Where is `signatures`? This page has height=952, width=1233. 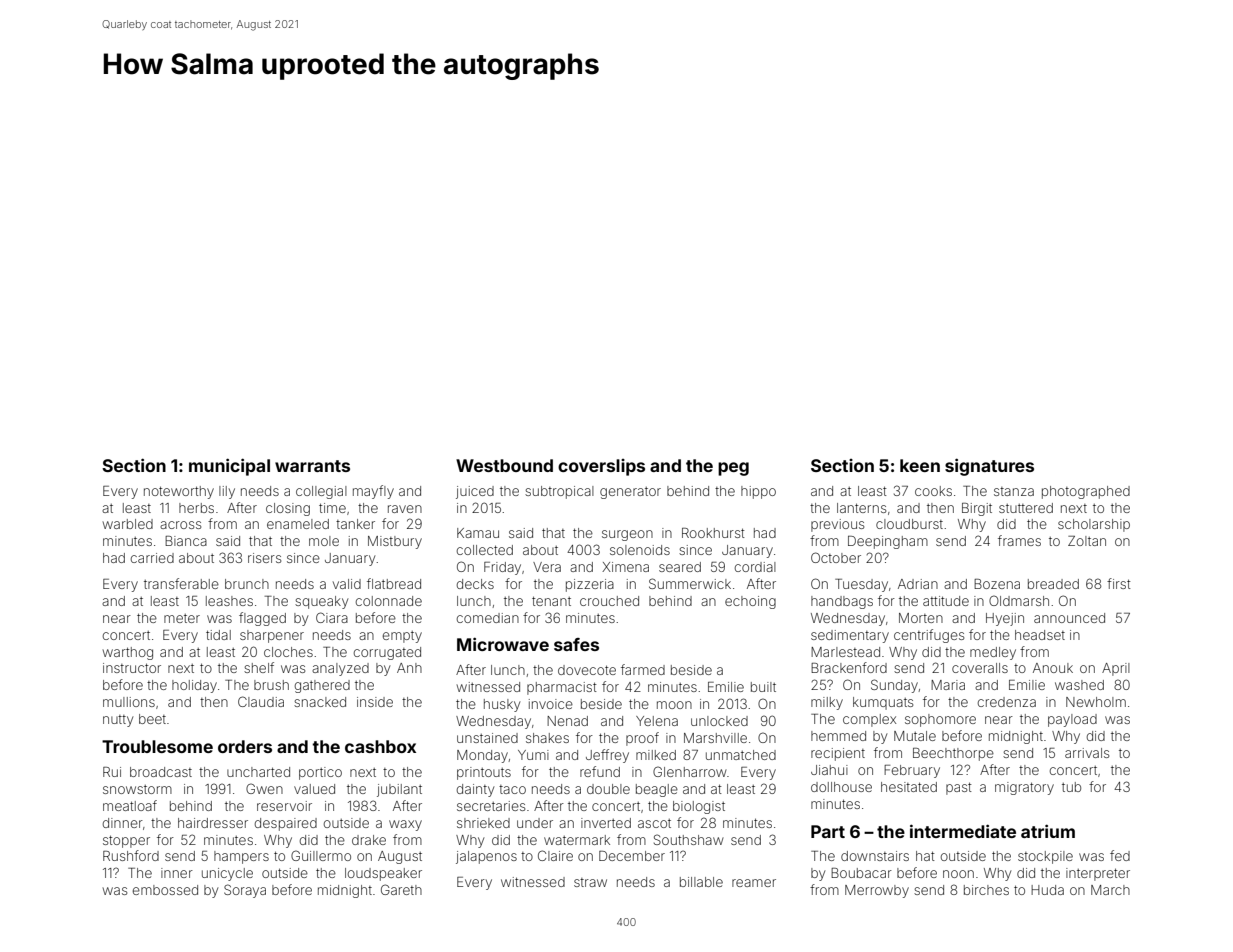 signatures is located at coordinates (989, 467).
